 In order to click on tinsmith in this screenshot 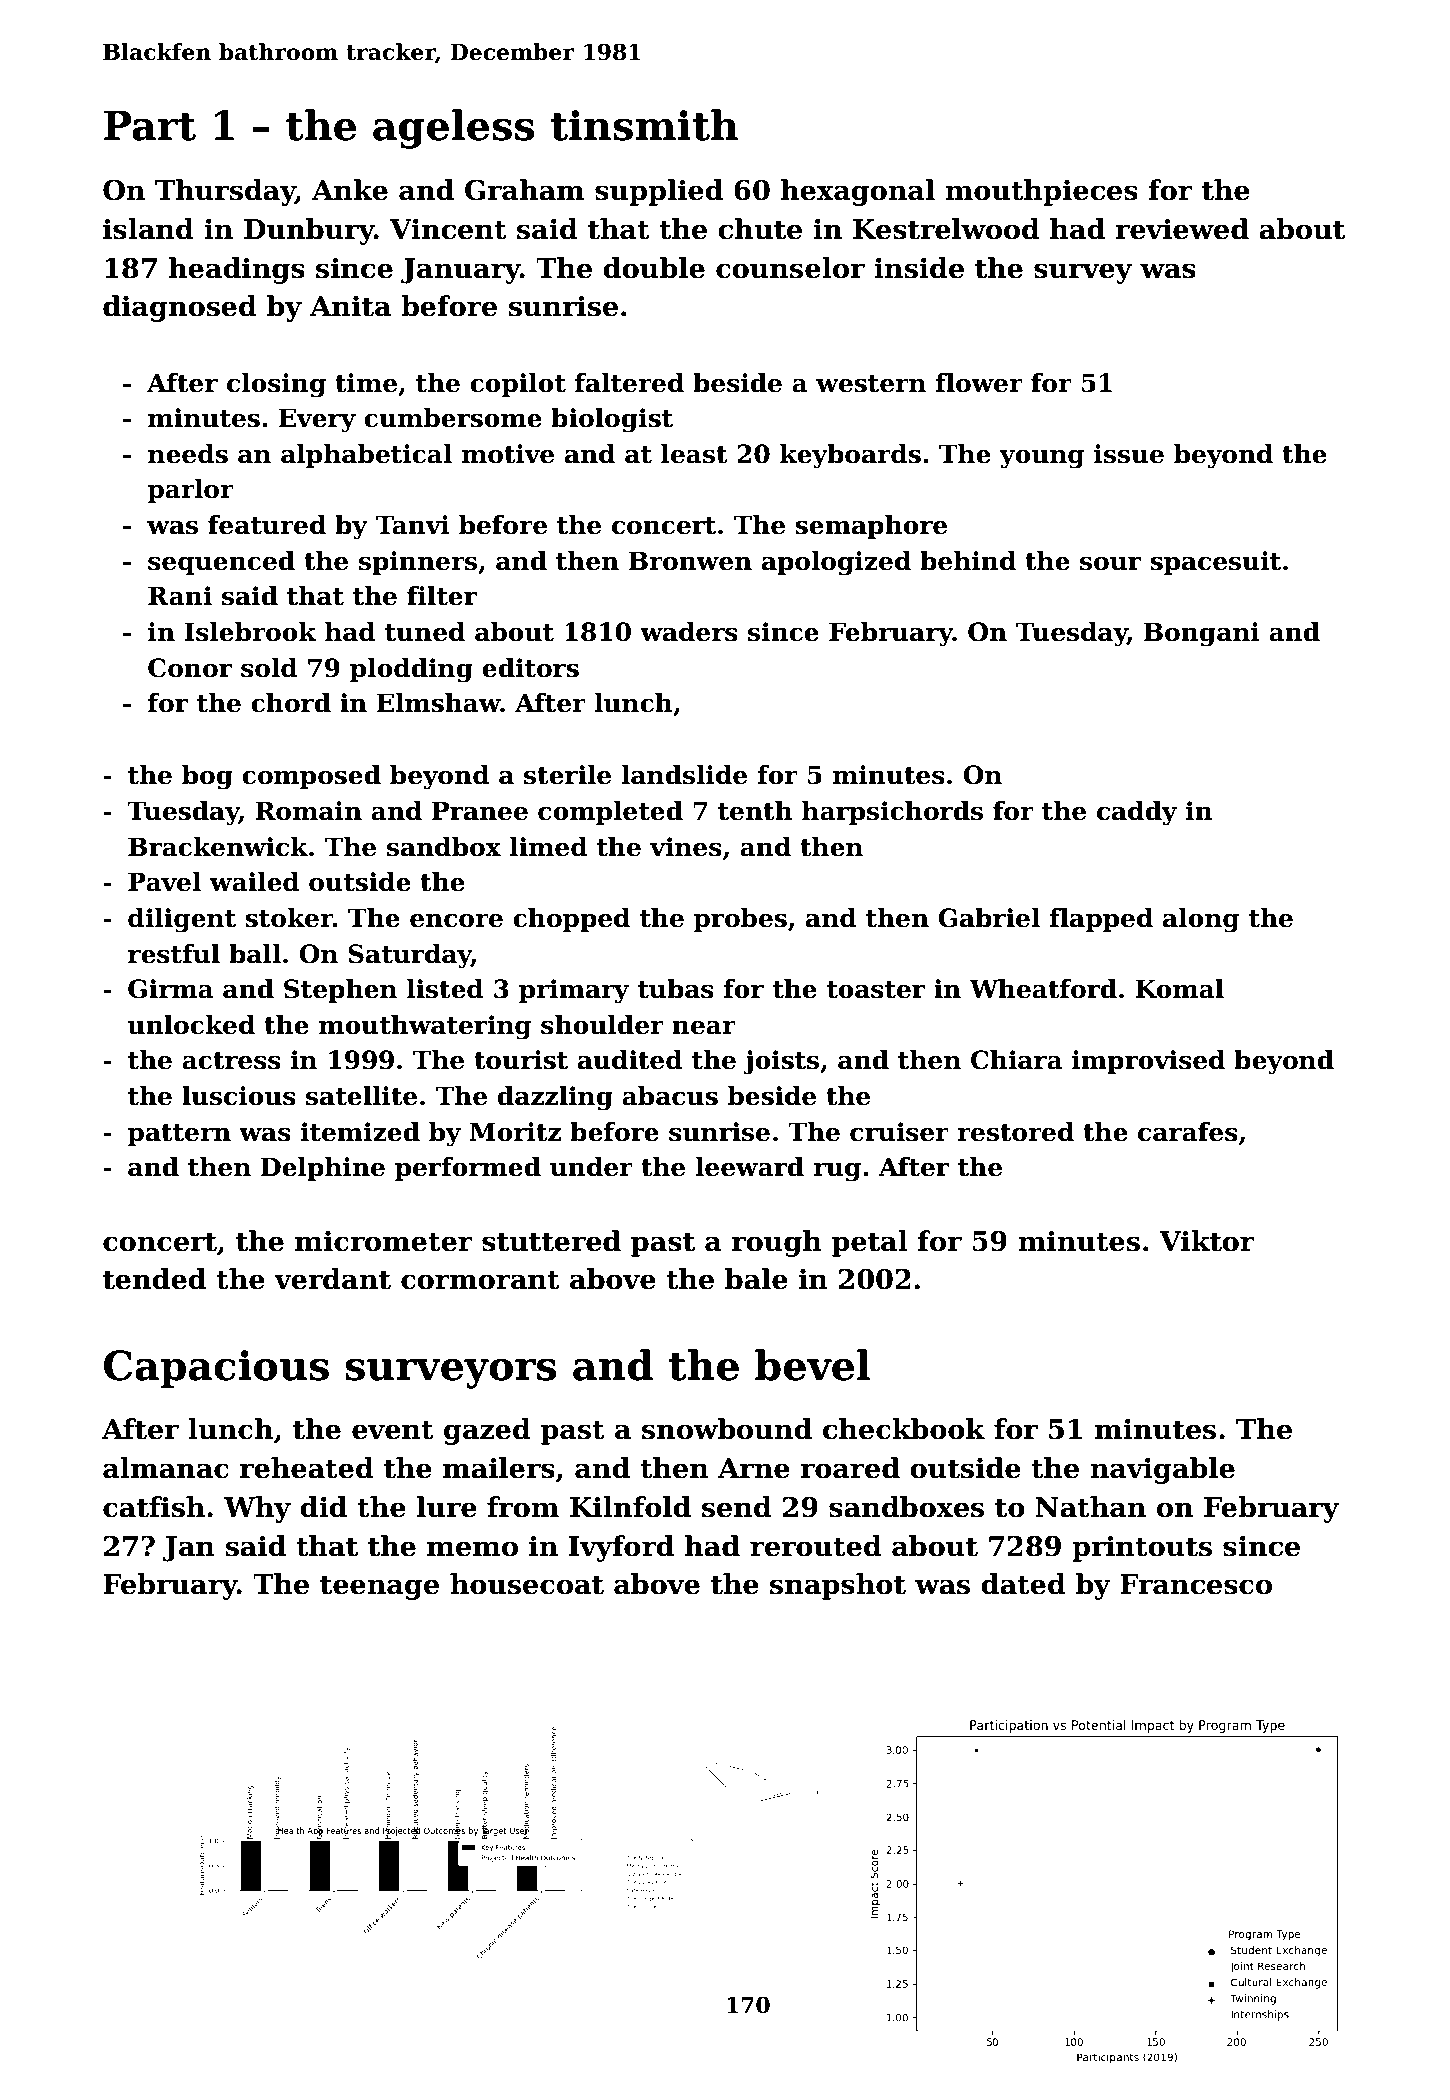, I will do `click(644, 125)`.
